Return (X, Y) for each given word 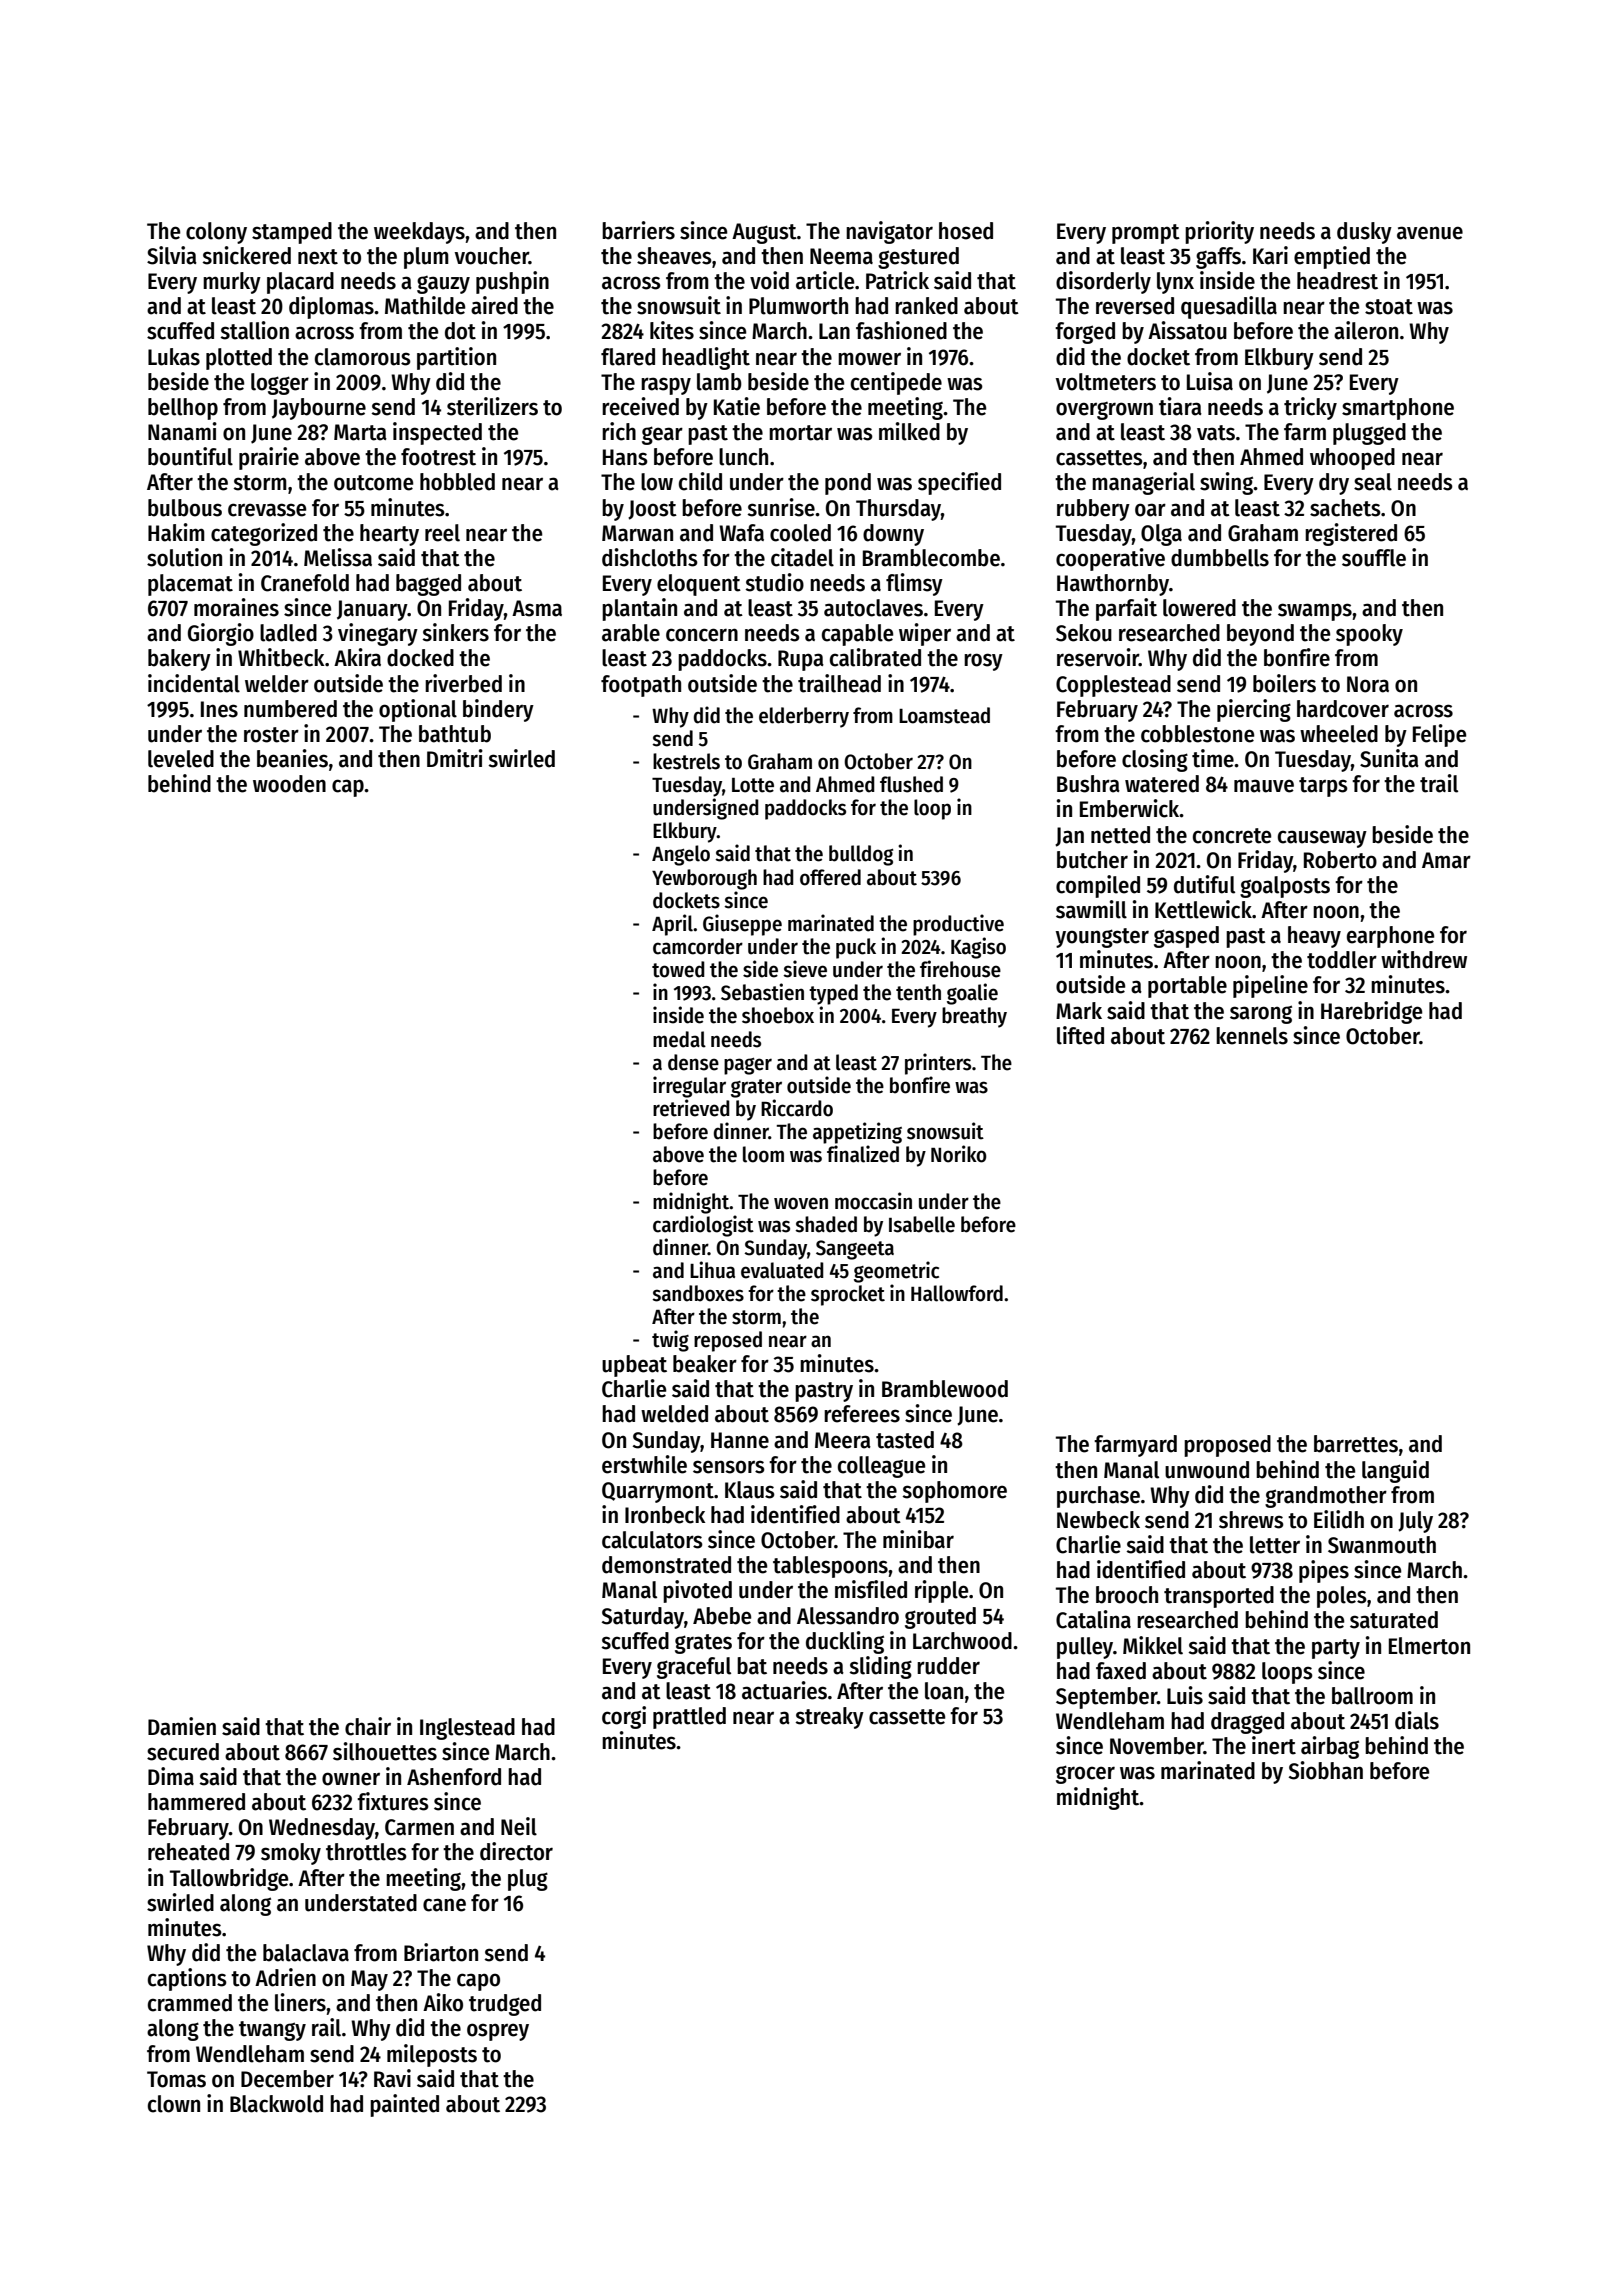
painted (404, 2105)
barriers (638, 230)
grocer (1085, 1774)
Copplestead (1113, 686)
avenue (1430, 233)
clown (174, 2104)
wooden (289, 784)
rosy (983, 662)
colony (216, 233)
